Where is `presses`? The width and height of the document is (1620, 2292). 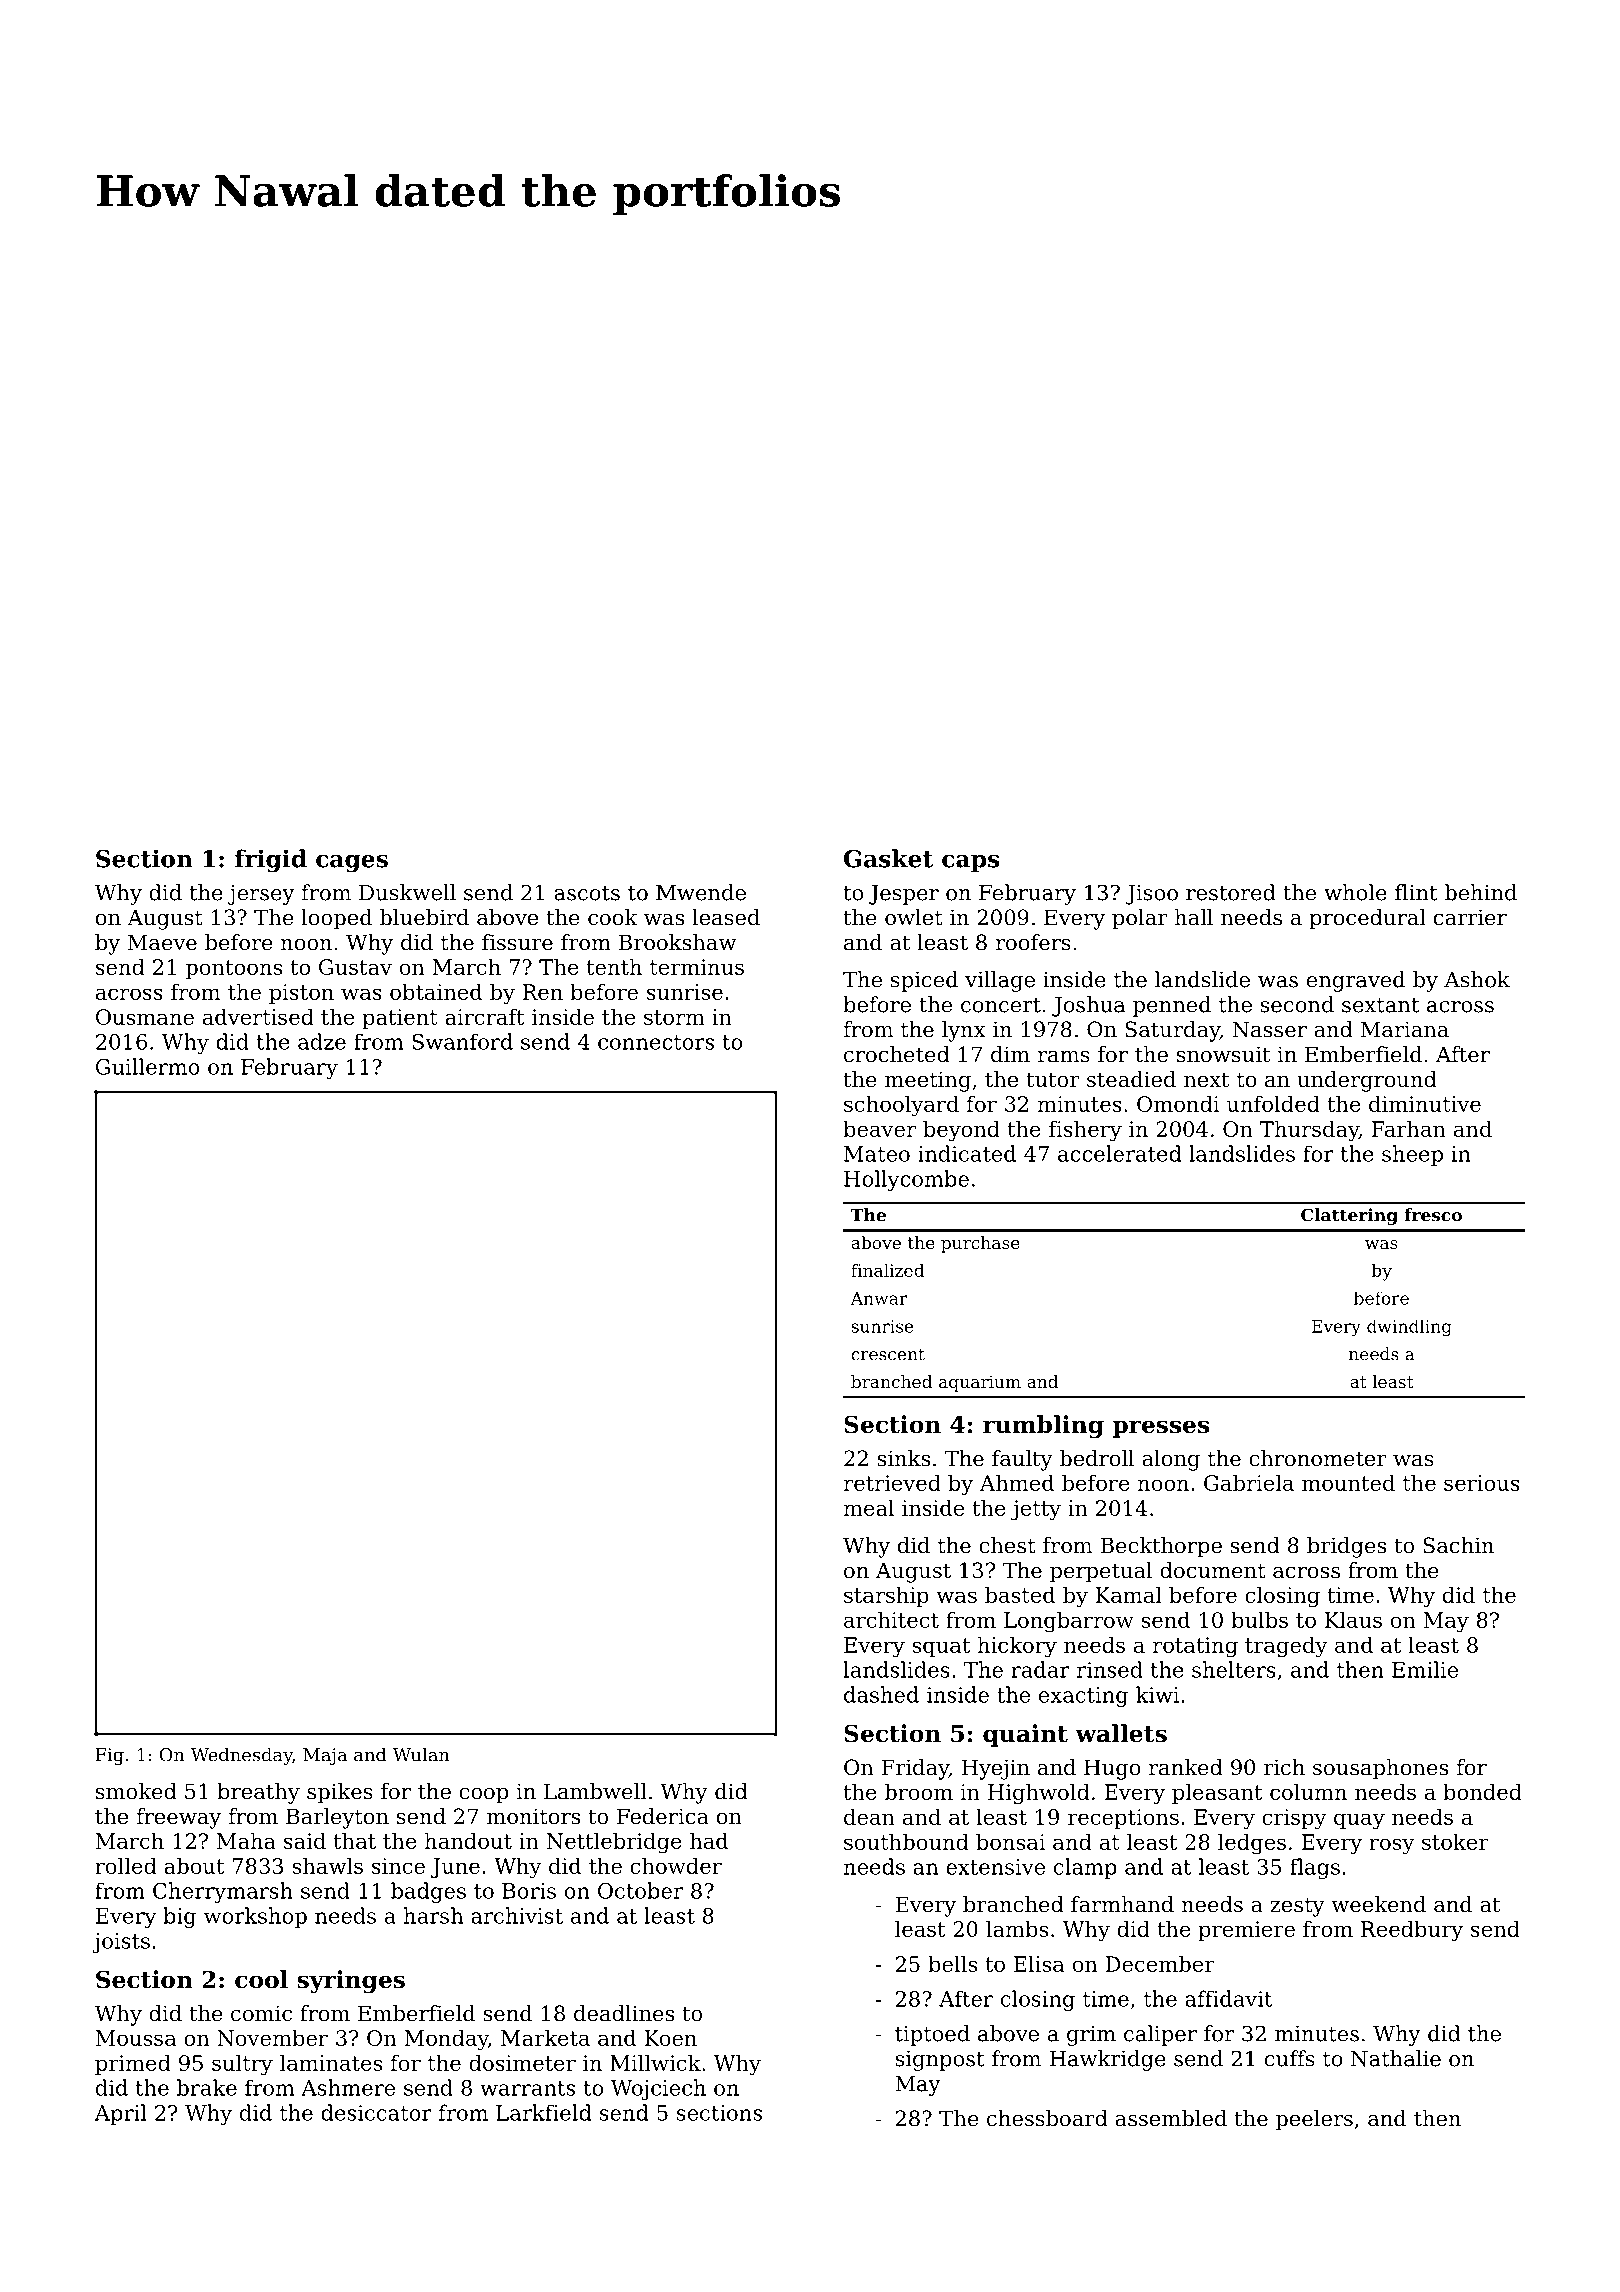 presses is located at coordinates (1161, 1429).
